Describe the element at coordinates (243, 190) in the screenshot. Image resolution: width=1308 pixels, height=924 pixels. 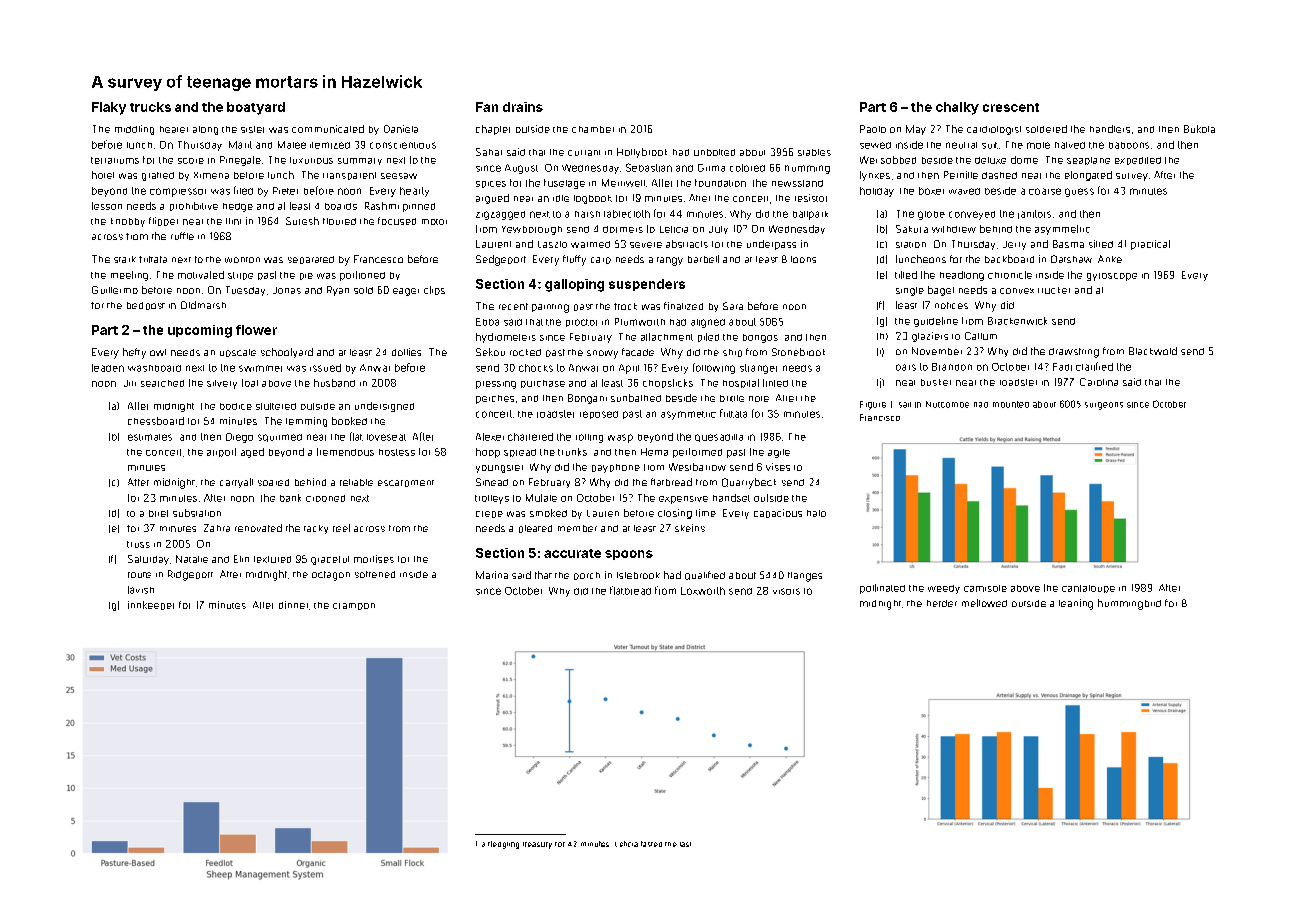
I see `filed` at that location.
